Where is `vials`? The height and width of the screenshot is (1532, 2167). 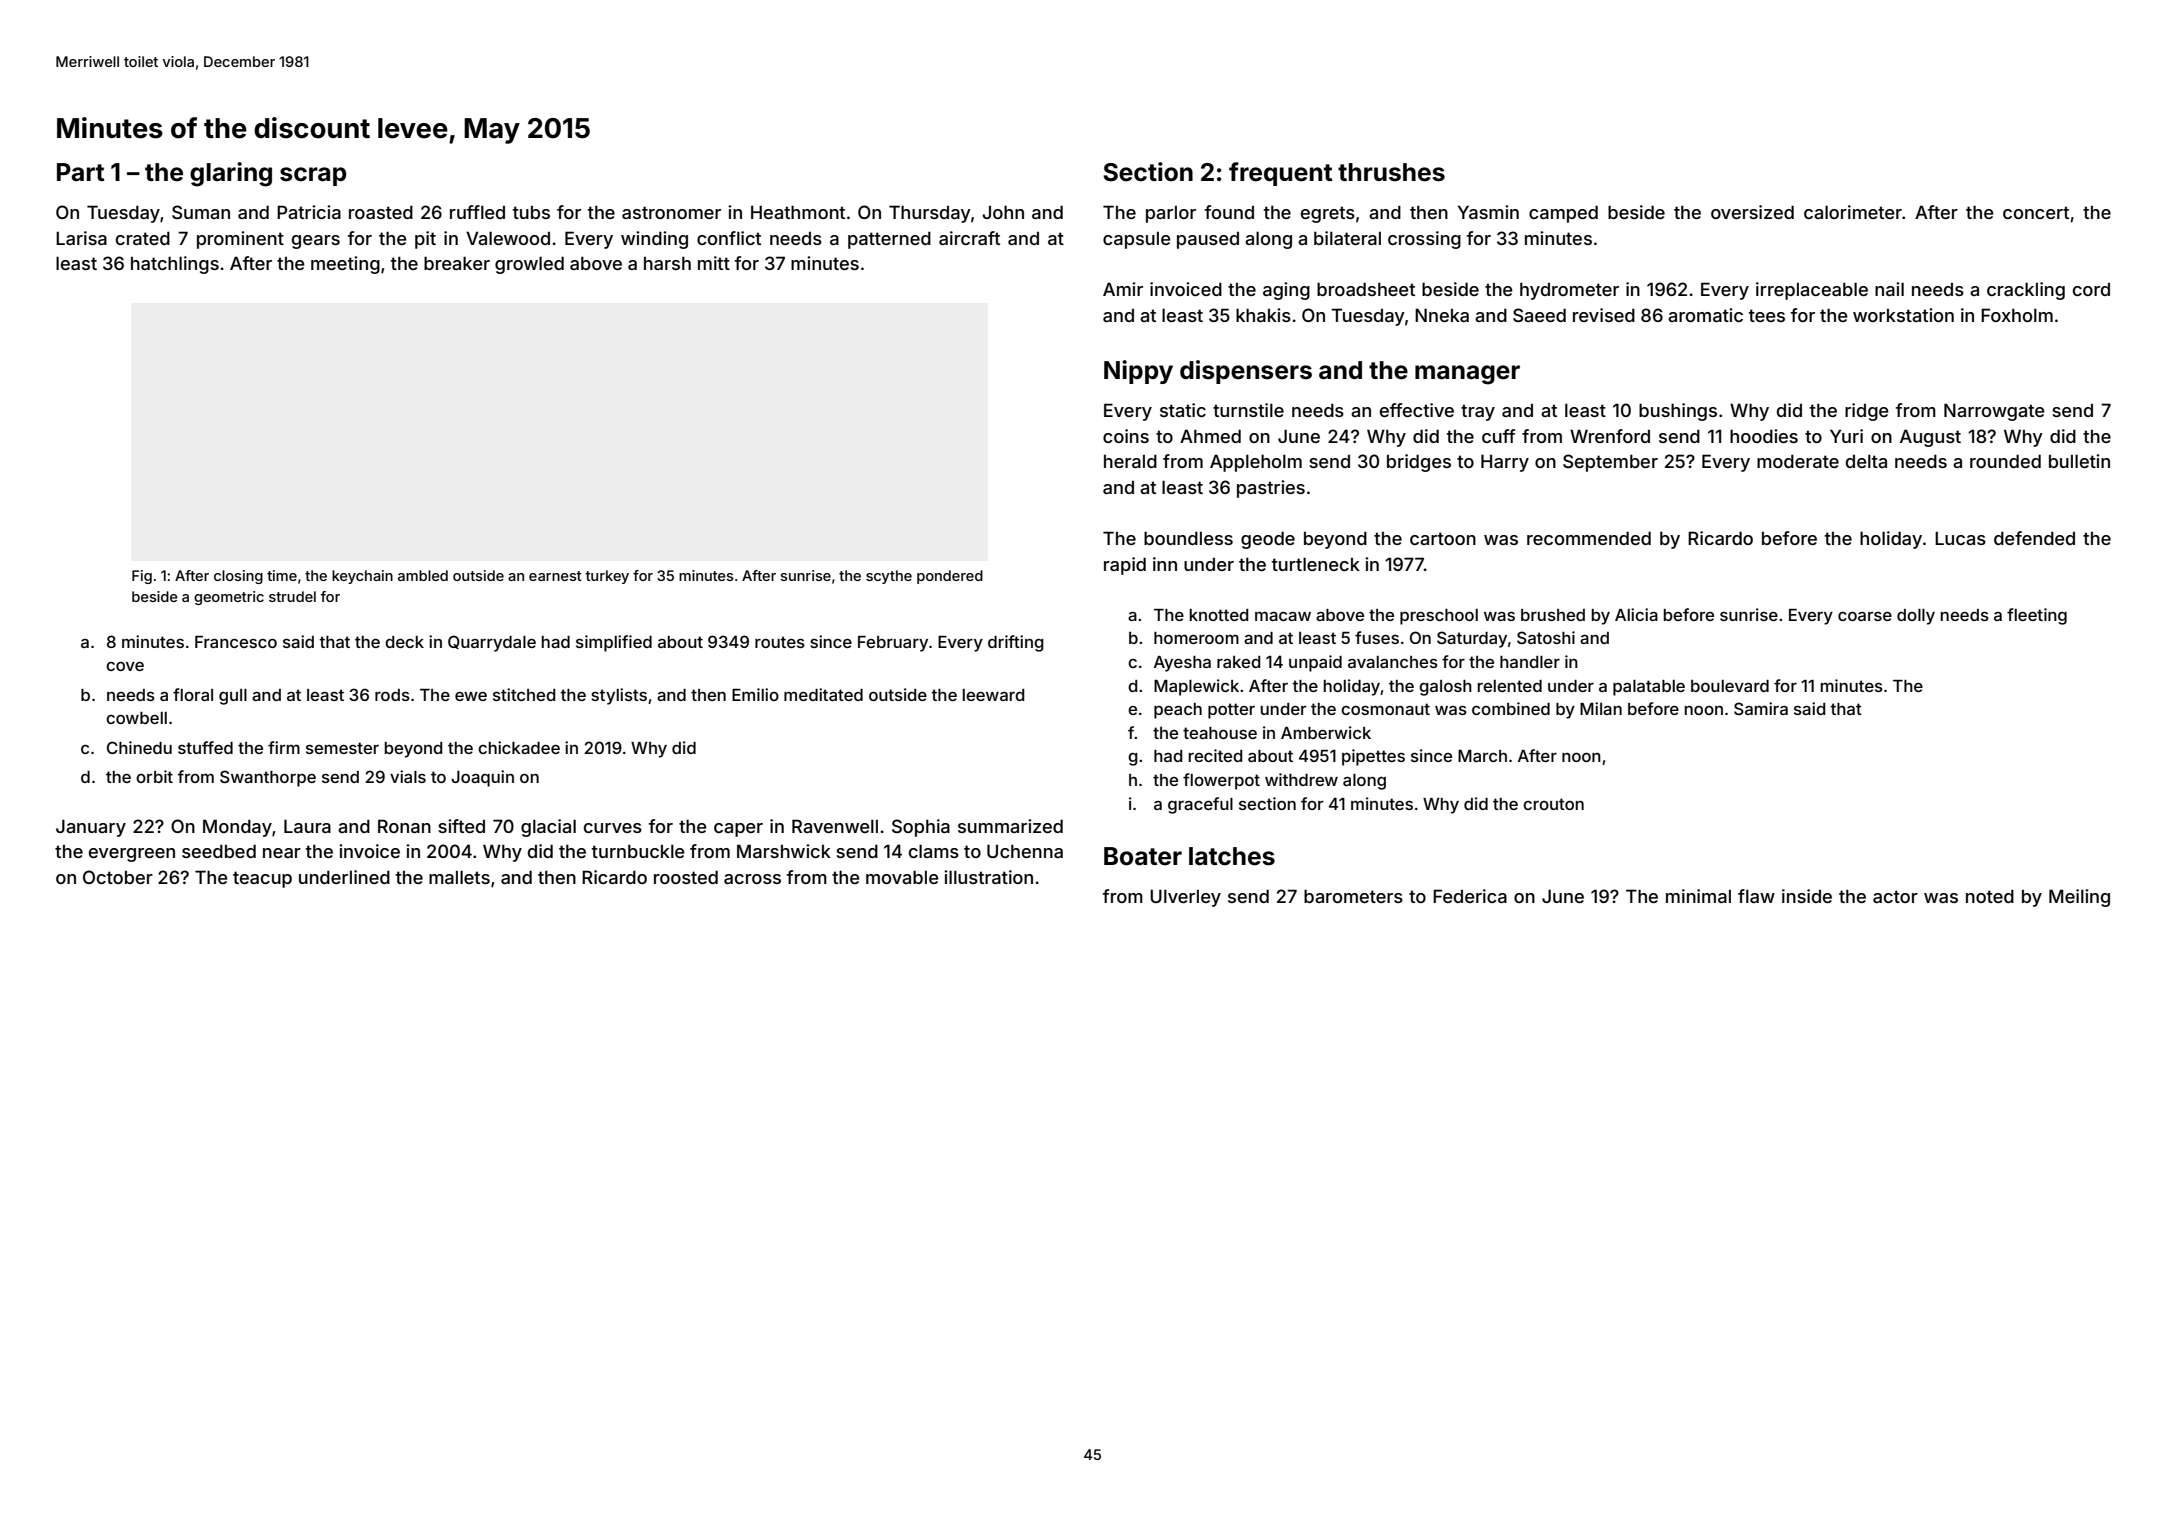
vials is located at coordinates (408, 776).
